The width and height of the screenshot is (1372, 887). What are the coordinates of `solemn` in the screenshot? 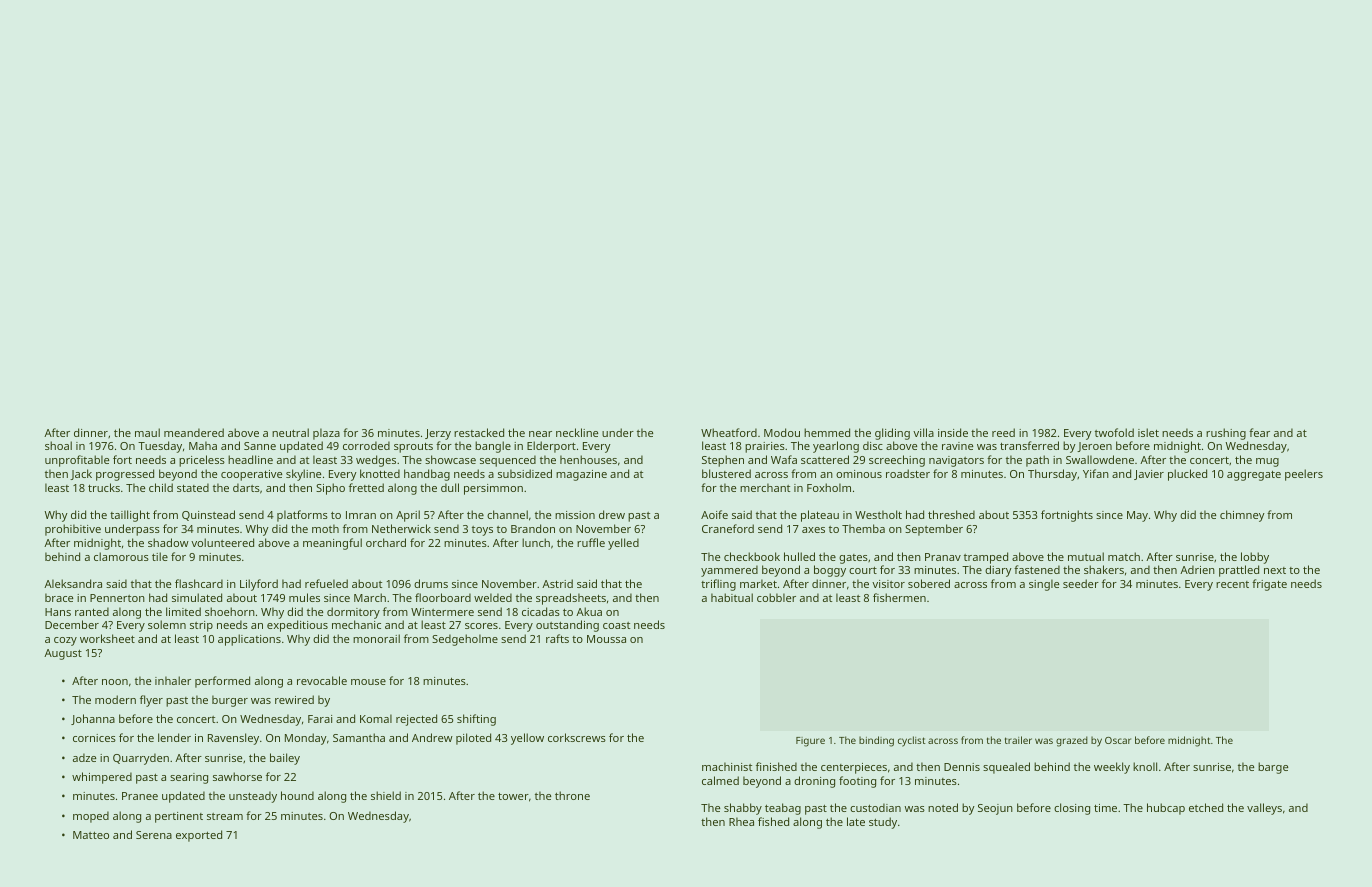 It's located at (167, 624).
